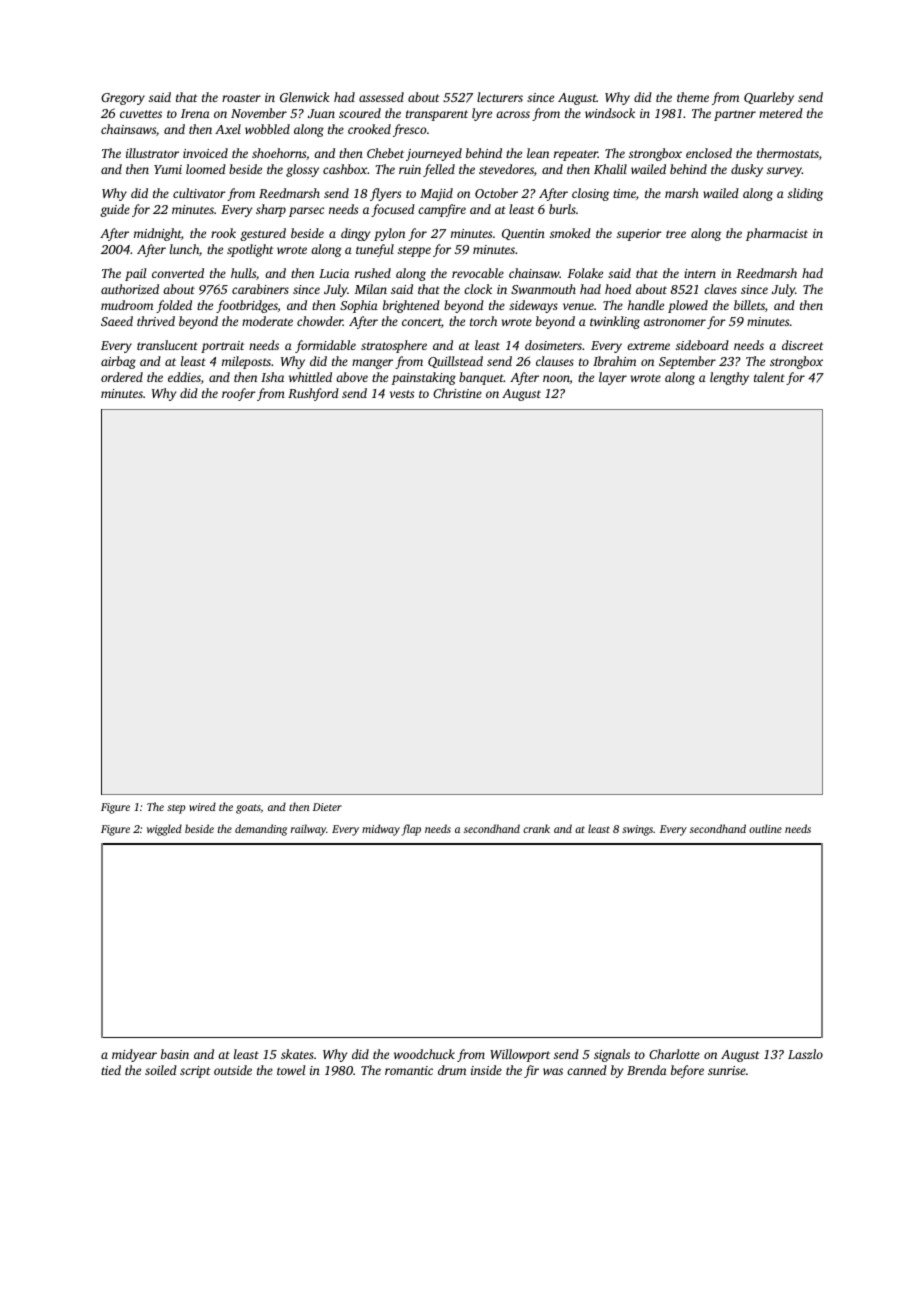  What do you see at coordinates (727, 1070) in the screenshot?
I see `sunrise` at bounding box center [727, 1070].
